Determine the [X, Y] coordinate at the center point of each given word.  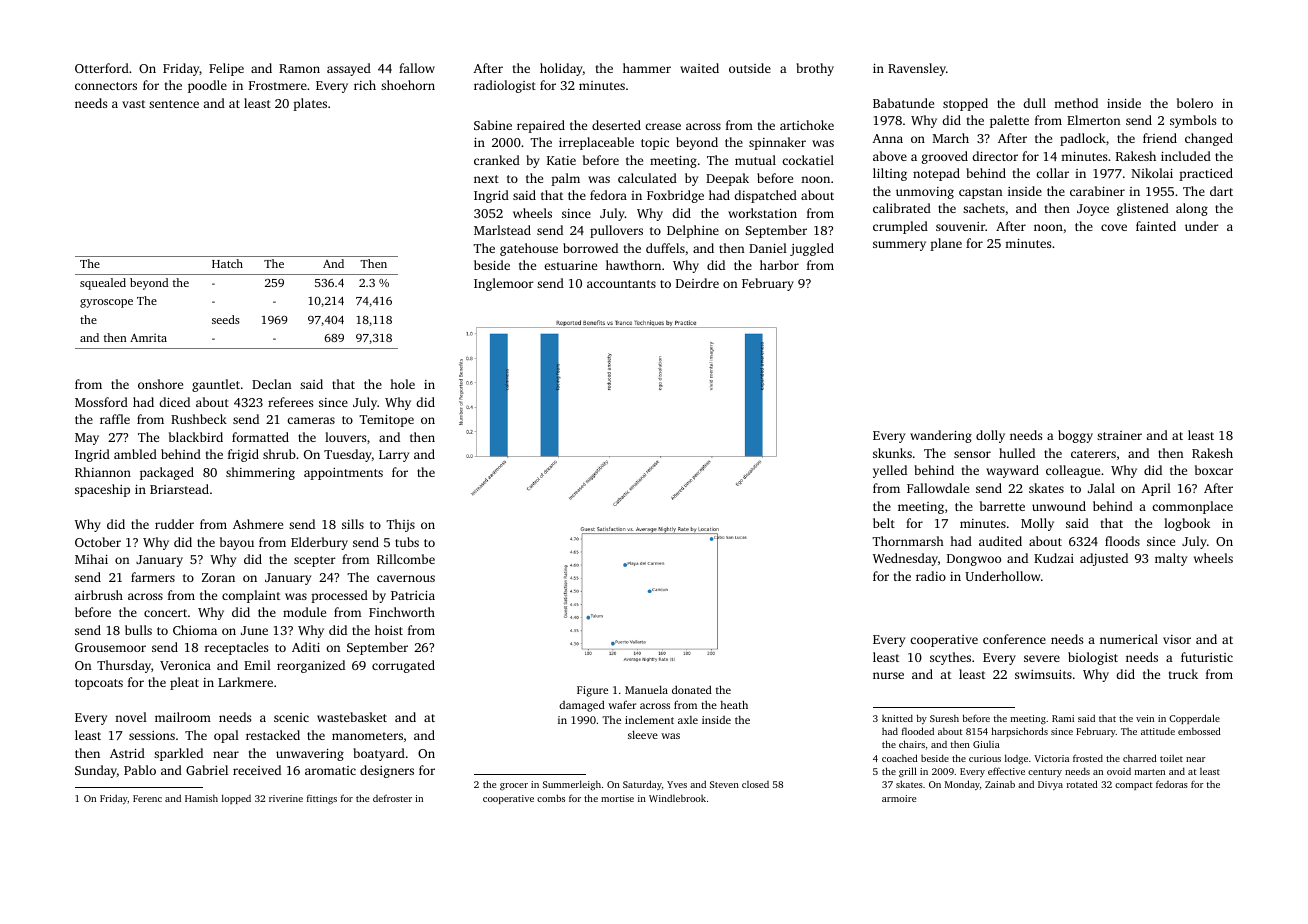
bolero [1195, 103]
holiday [561, 69]
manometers [367, 736]
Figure [592, 691]
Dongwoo [974, 560]
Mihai [91, 559]
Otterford [102, 68]
